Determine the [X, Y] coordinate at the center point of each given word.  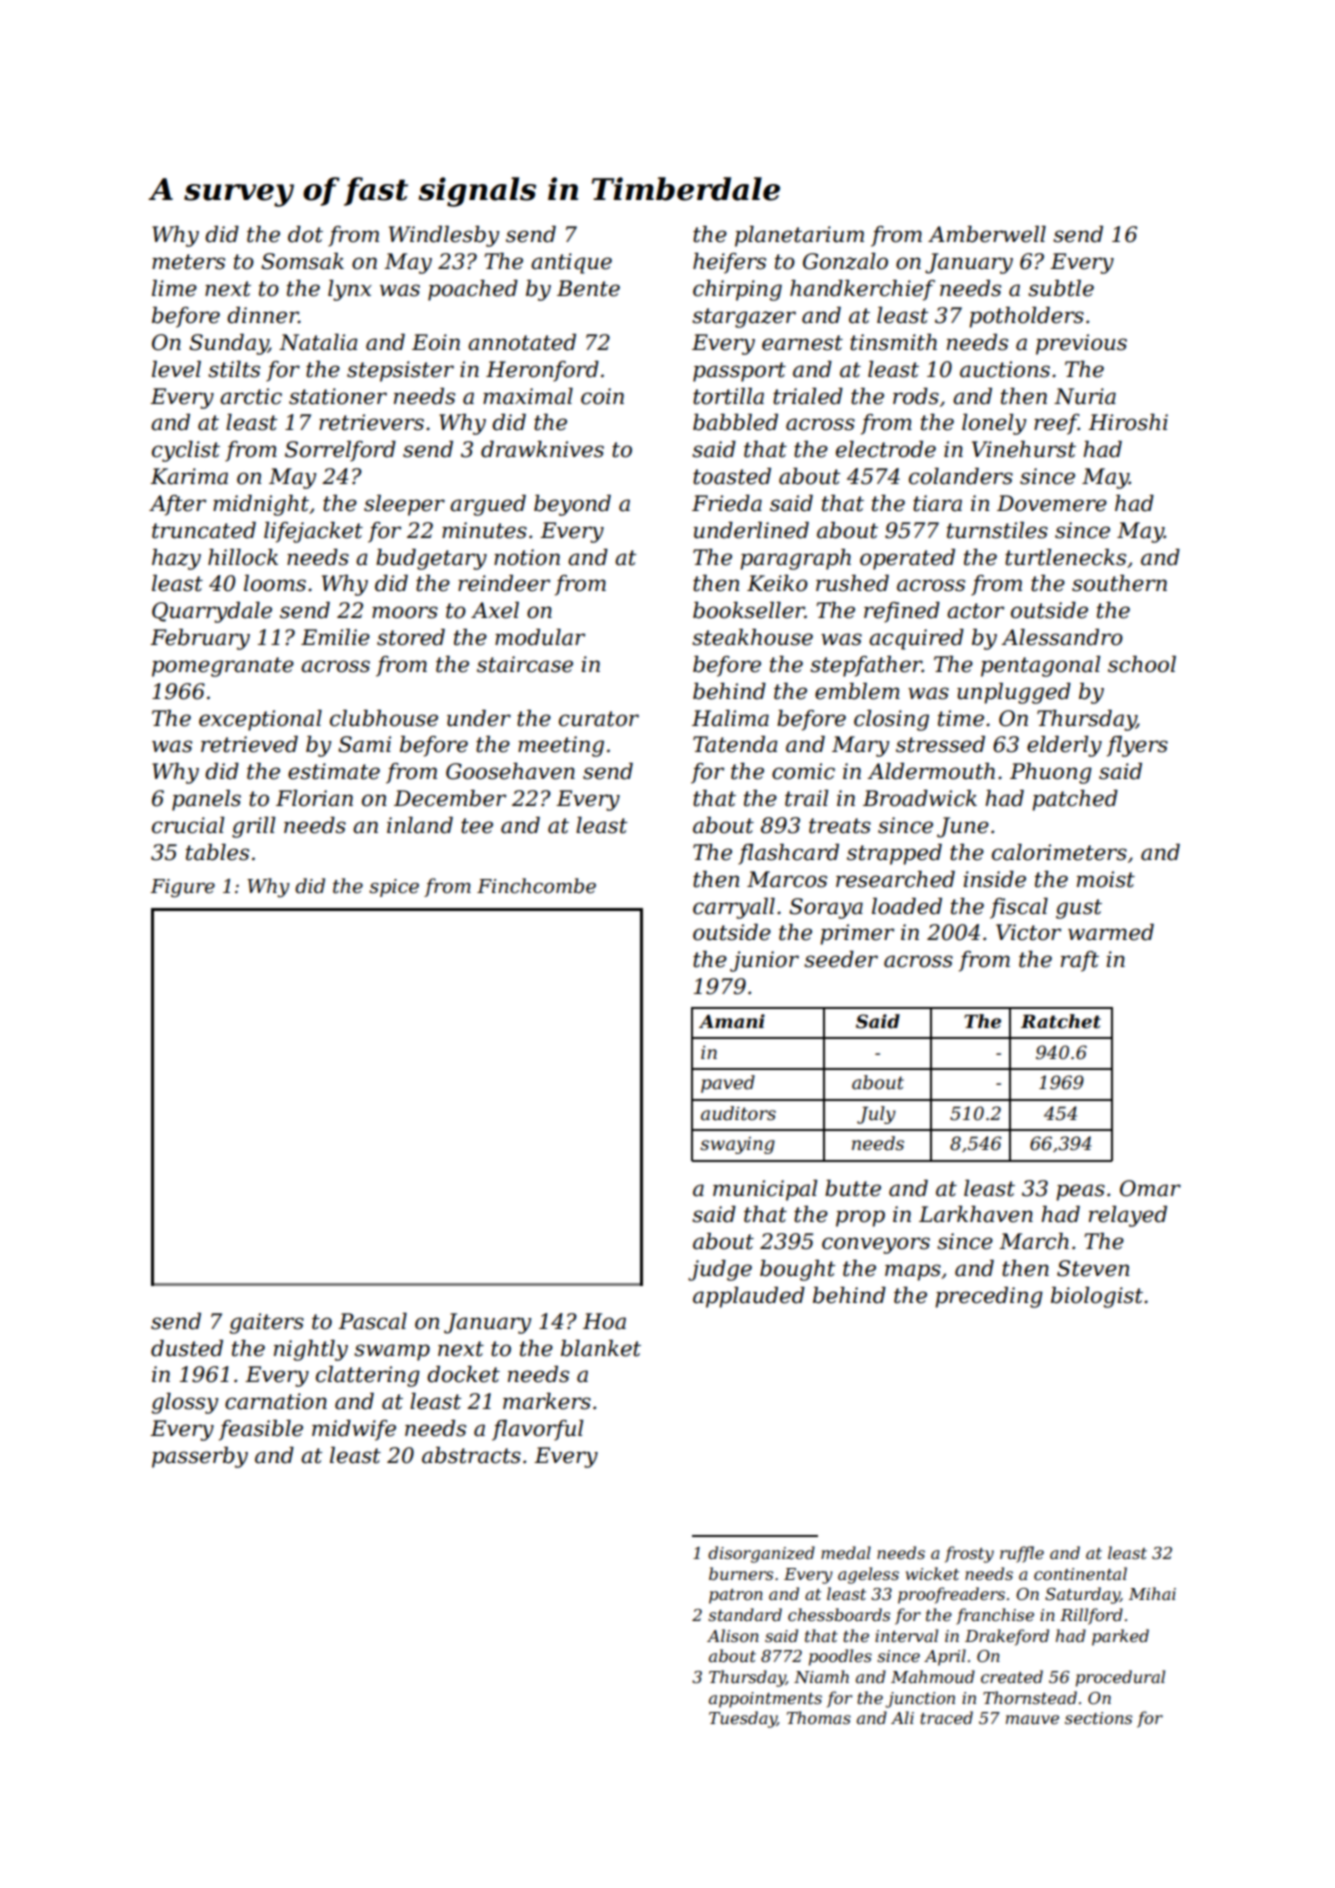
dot [305, 234]
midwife [354, 1430]
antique [571, 263]
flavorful [537, 1430]
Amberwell [987, 234]
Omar [1150, 1188]
